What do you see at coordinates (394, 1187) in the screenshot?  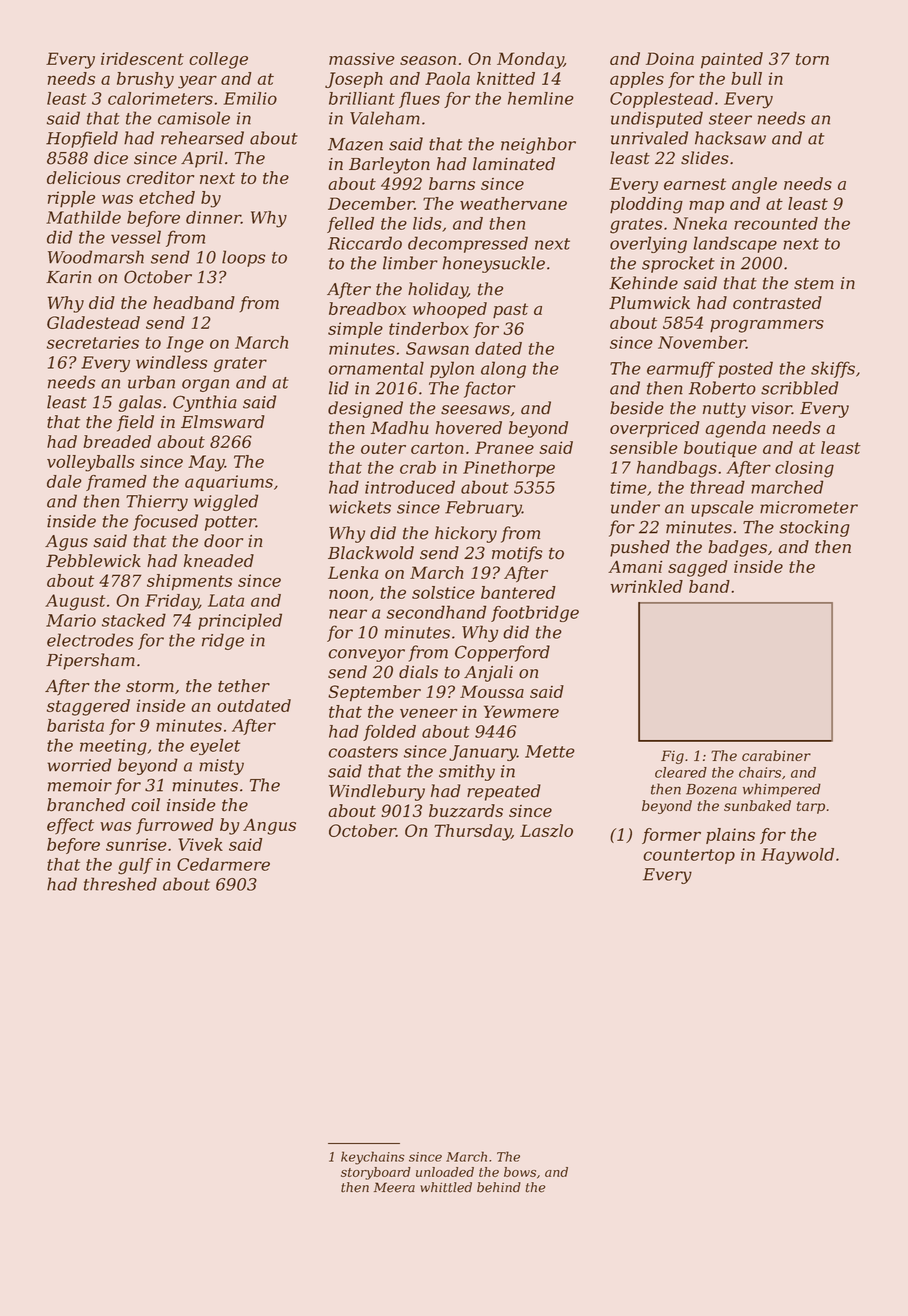 I see `Meera` at bounding box center [394, 1187].
